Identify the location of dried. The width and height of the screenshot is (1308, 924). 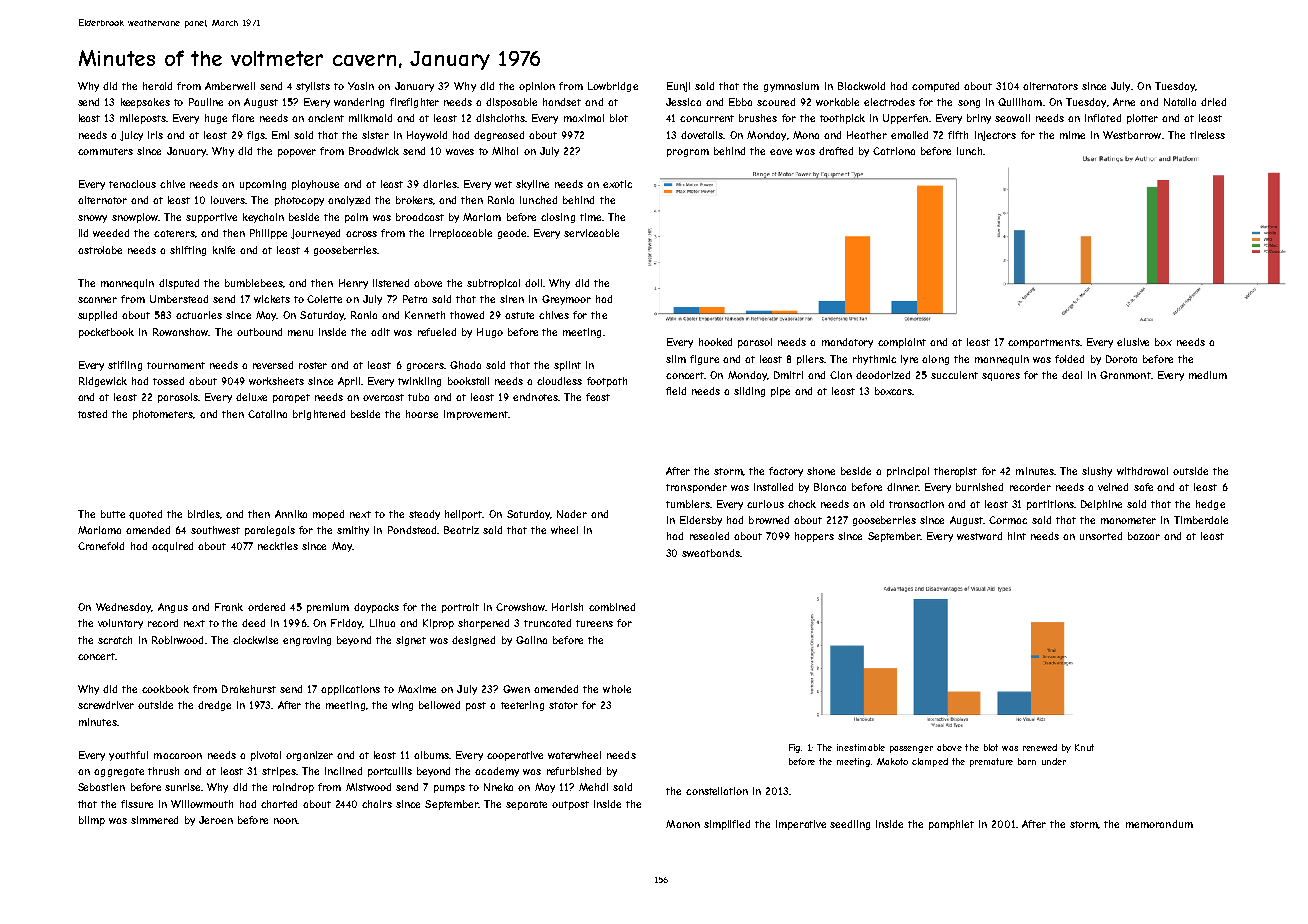
(1213, 102).
